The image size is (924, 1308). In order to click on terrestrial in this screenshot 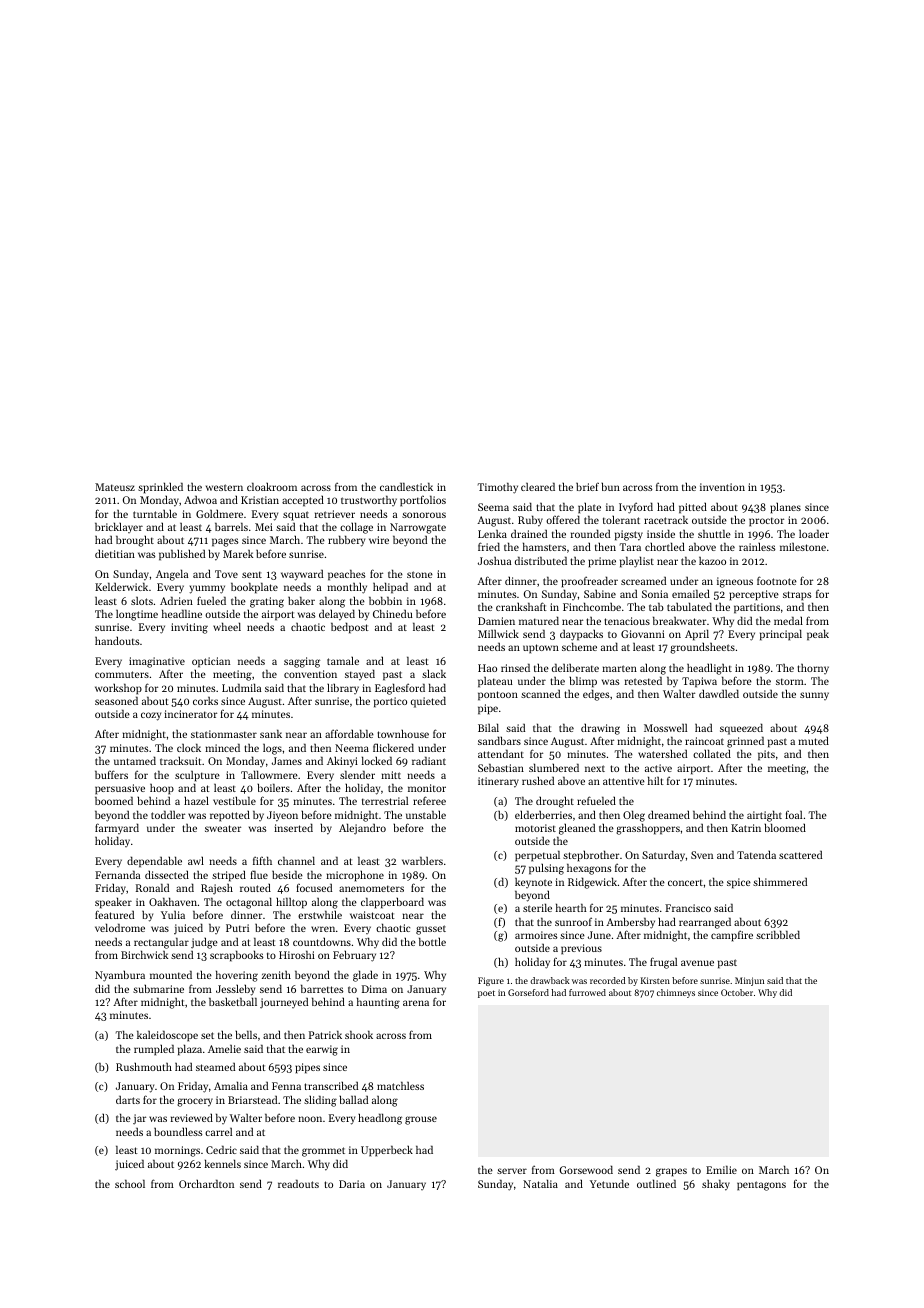, I will do `click(385, 801)`.
